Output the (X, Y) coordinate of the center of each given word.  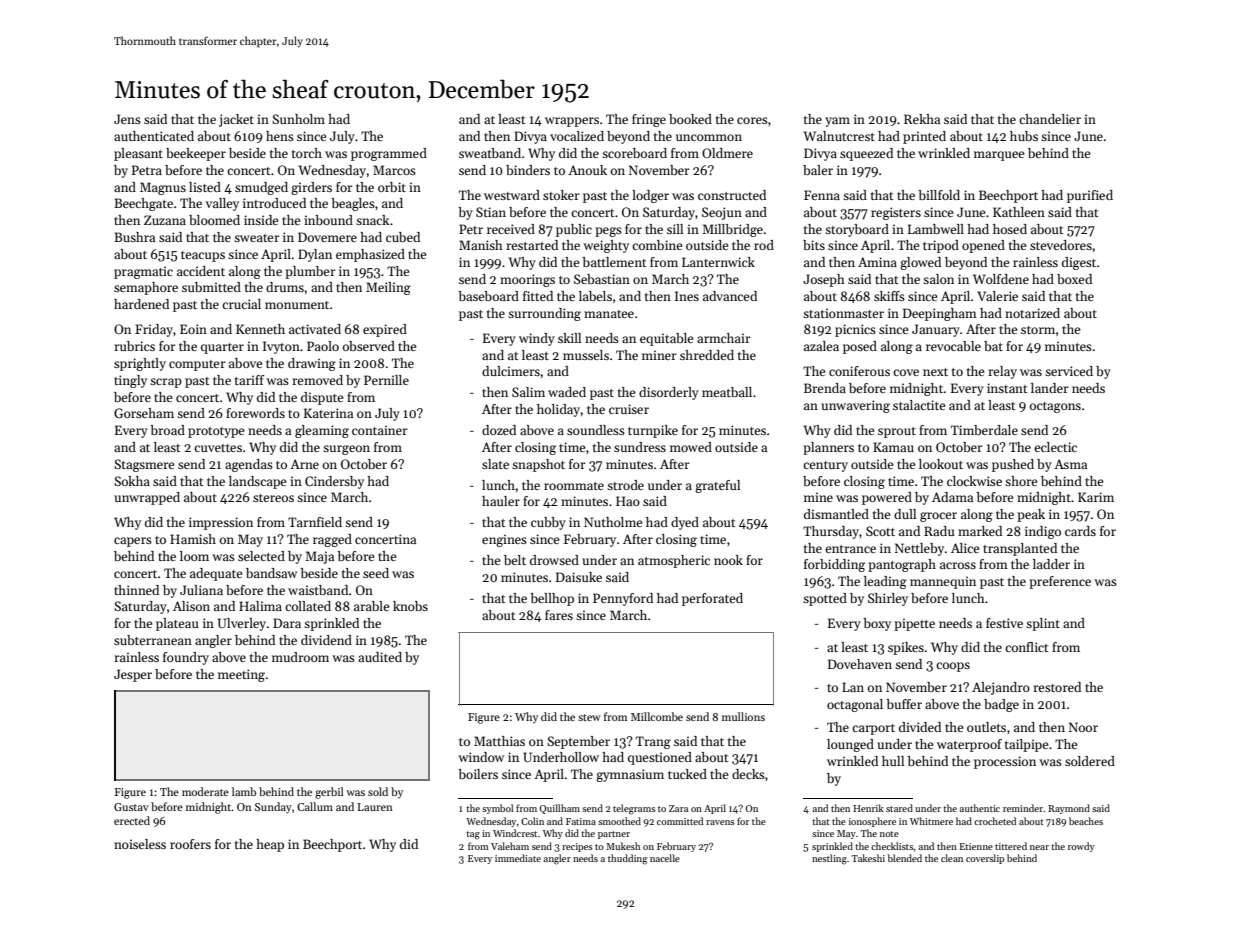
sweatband (490, 153)
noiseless (140, 844)
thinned (136, 590)
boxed (1074, 279)
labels (595, 296)
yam (837, 122)
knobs (410, 606)
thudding (627, 859)
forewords (255, 413)
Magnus (163, 188)
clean (952, 858)
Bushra (134, 237)
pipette (914, 624)
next (935, 372)
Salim (528, 392)
